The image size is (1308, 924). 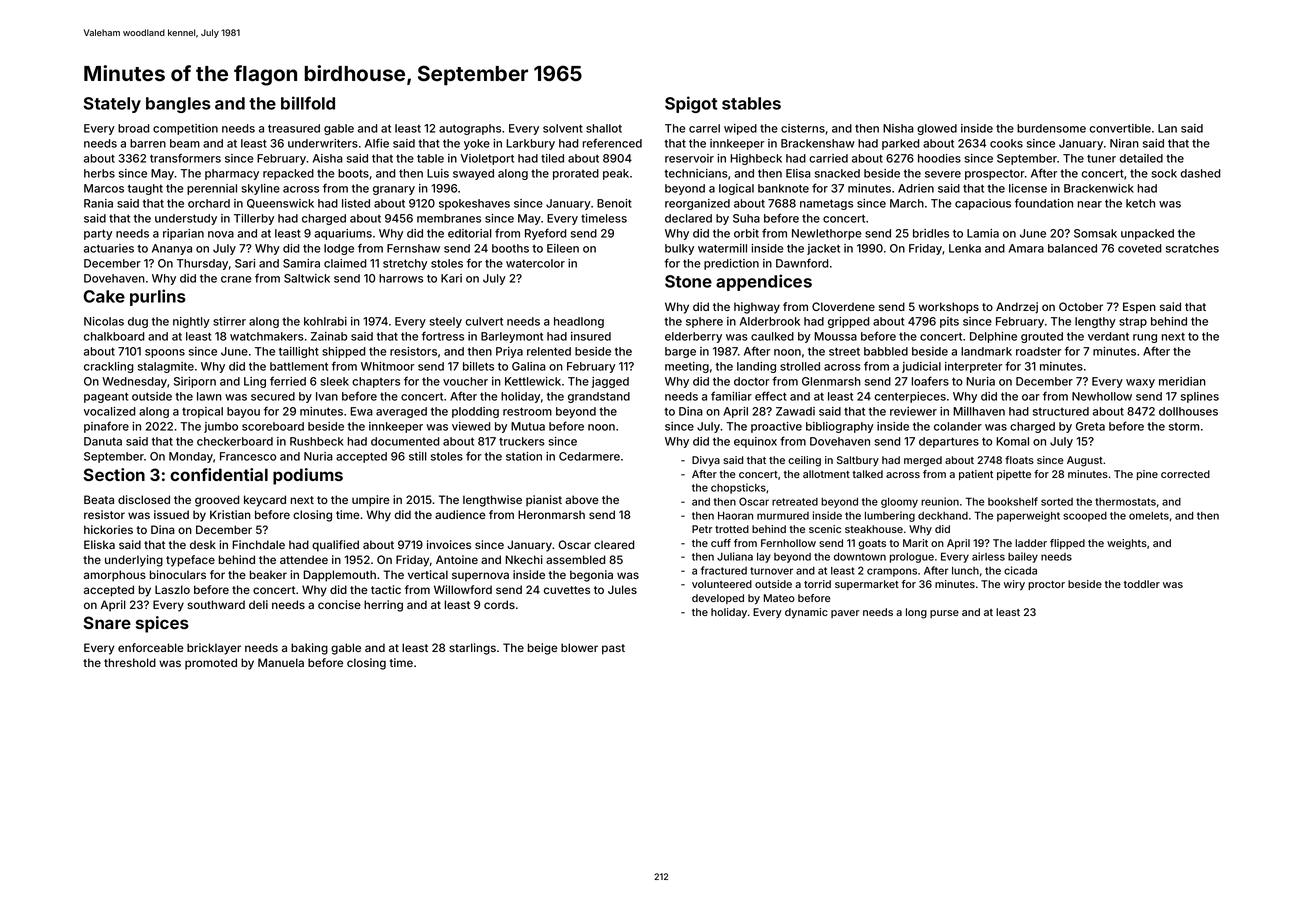 What do you see at coordinates (817, 584) in the screenshot?
I see `torrid` at bounding box center [817, 584].
